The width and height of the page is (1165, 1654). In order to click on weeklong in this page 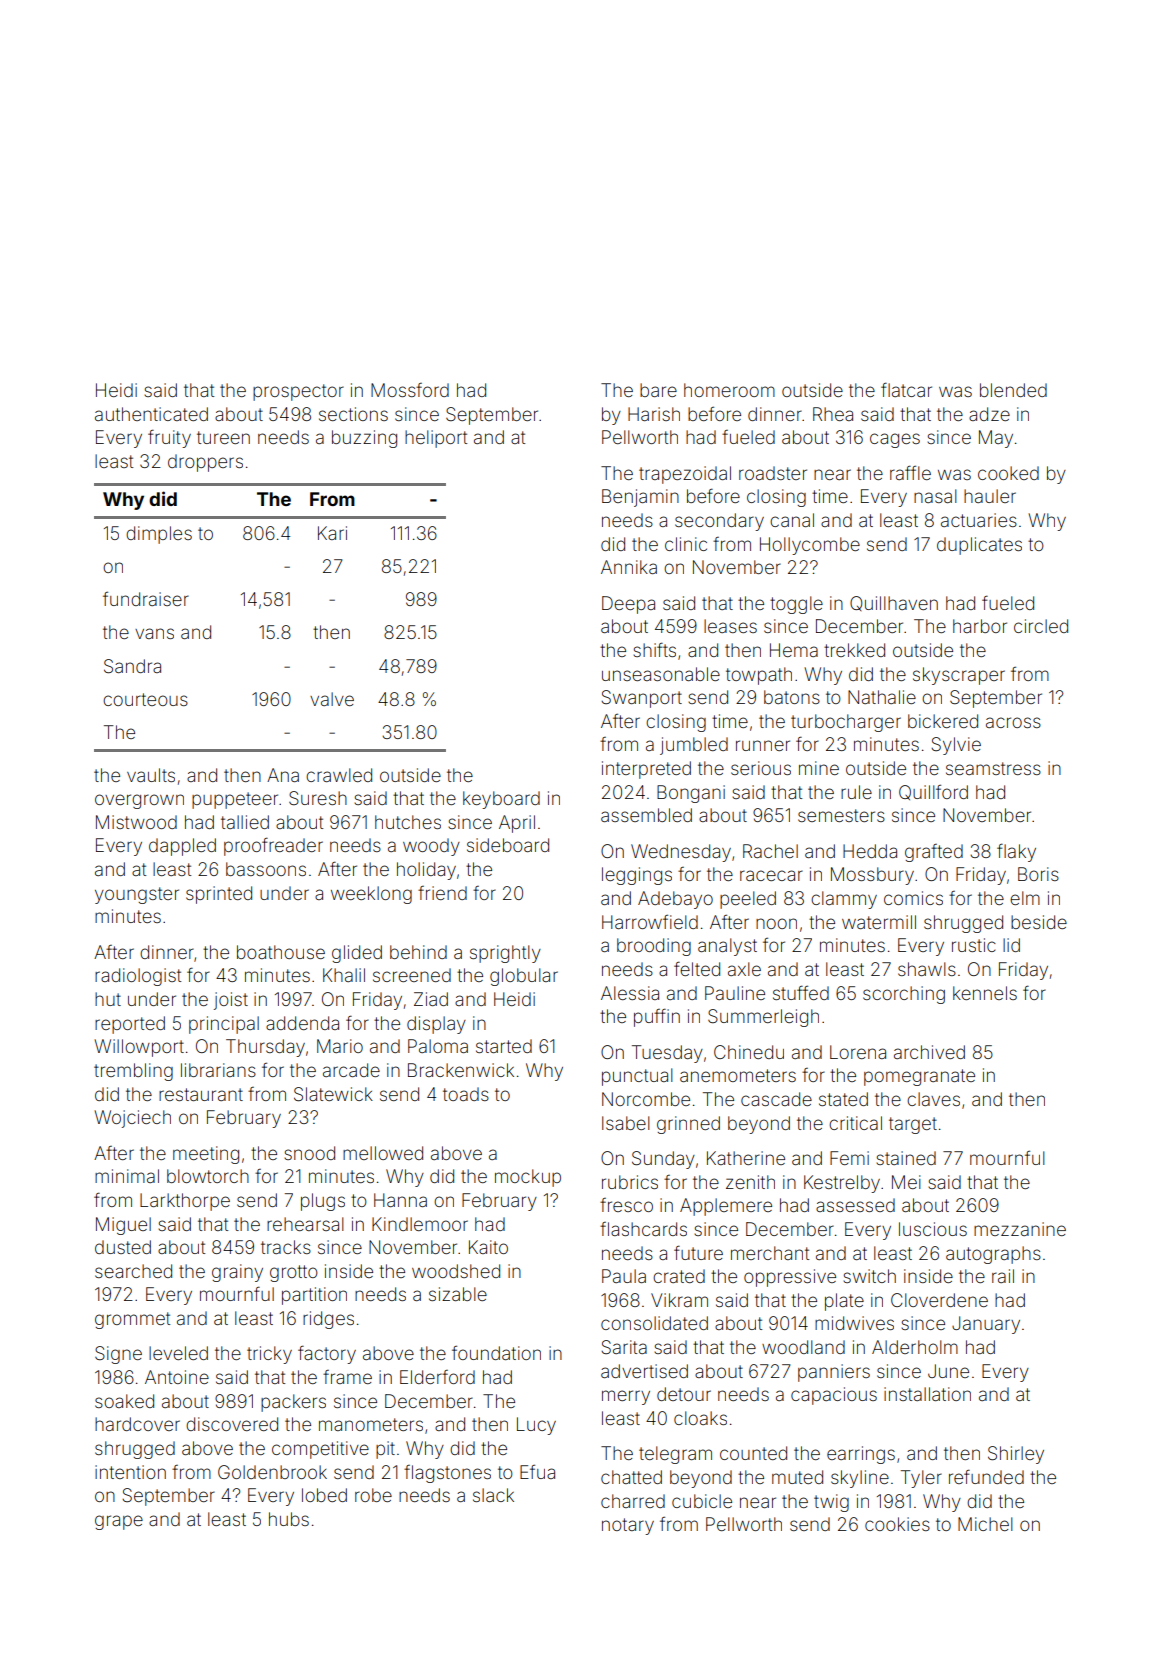, I will do `click(371, 895)`.
